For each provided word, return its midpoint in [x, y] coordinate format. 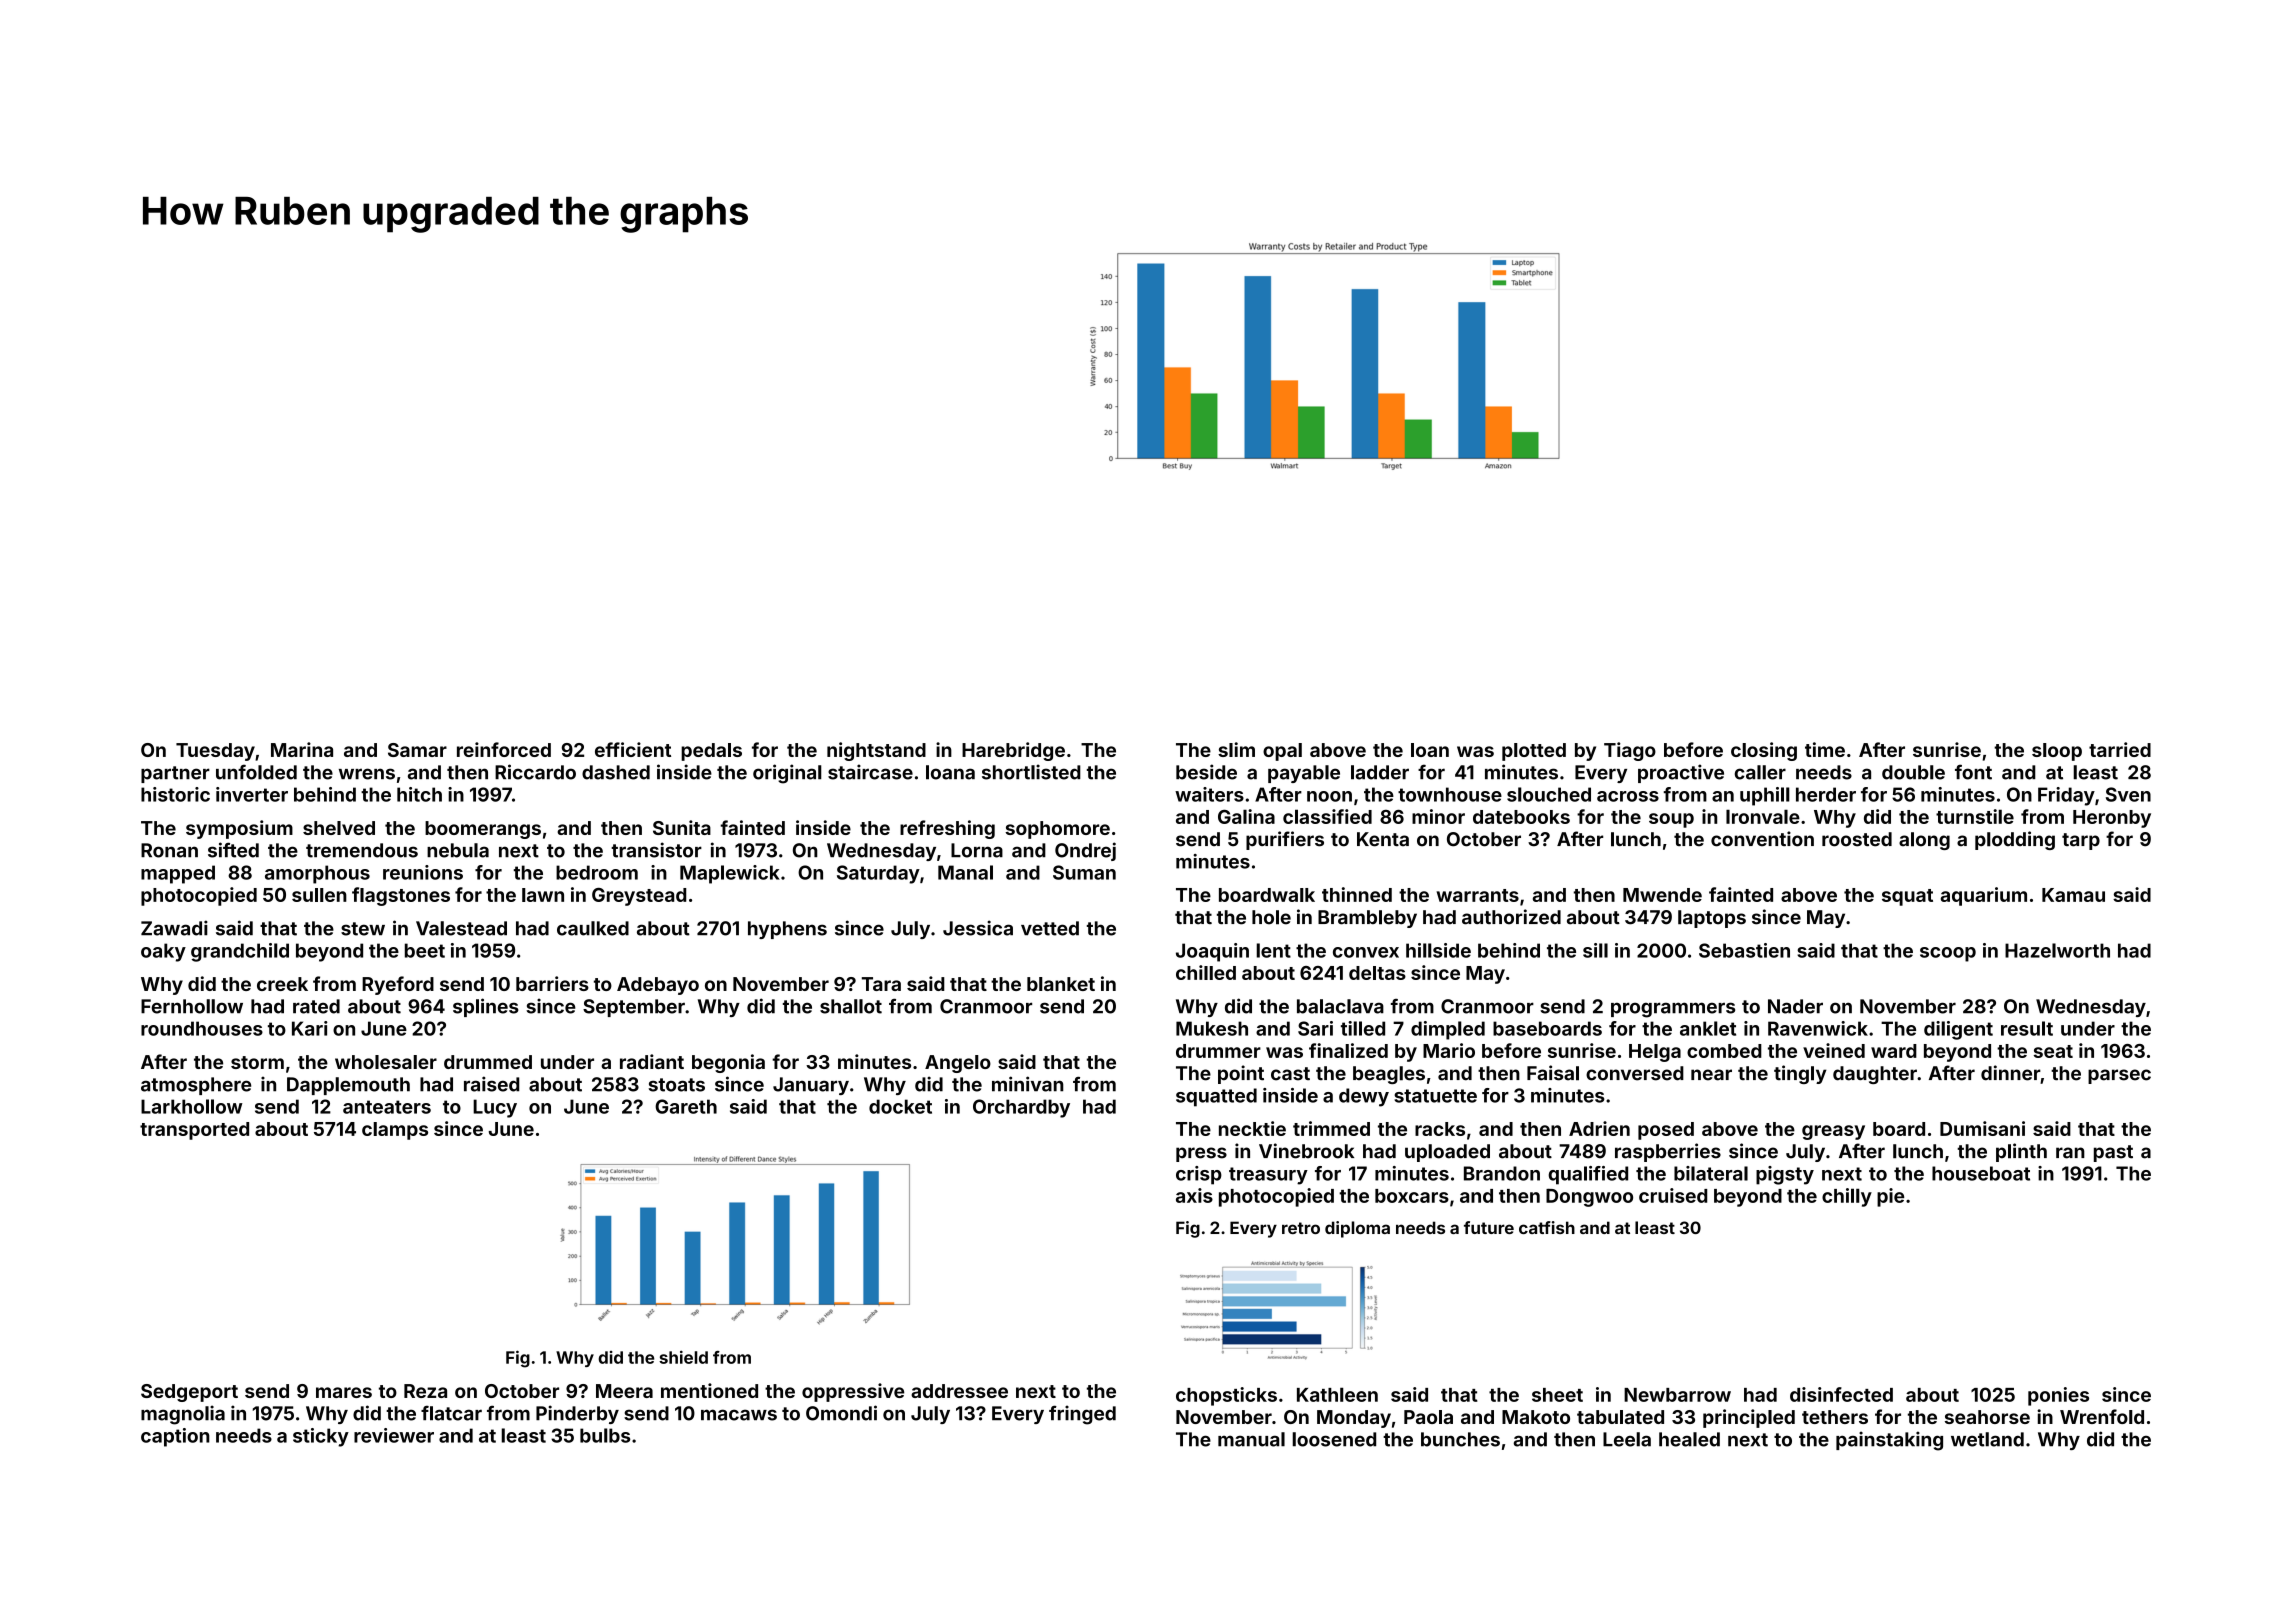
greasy [1833, 1132]
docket [900, 1106]
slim [1236, 749]
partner [175, 774]
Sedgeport [189, 1393]
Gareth [686, 1106]
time [1825, 749]
